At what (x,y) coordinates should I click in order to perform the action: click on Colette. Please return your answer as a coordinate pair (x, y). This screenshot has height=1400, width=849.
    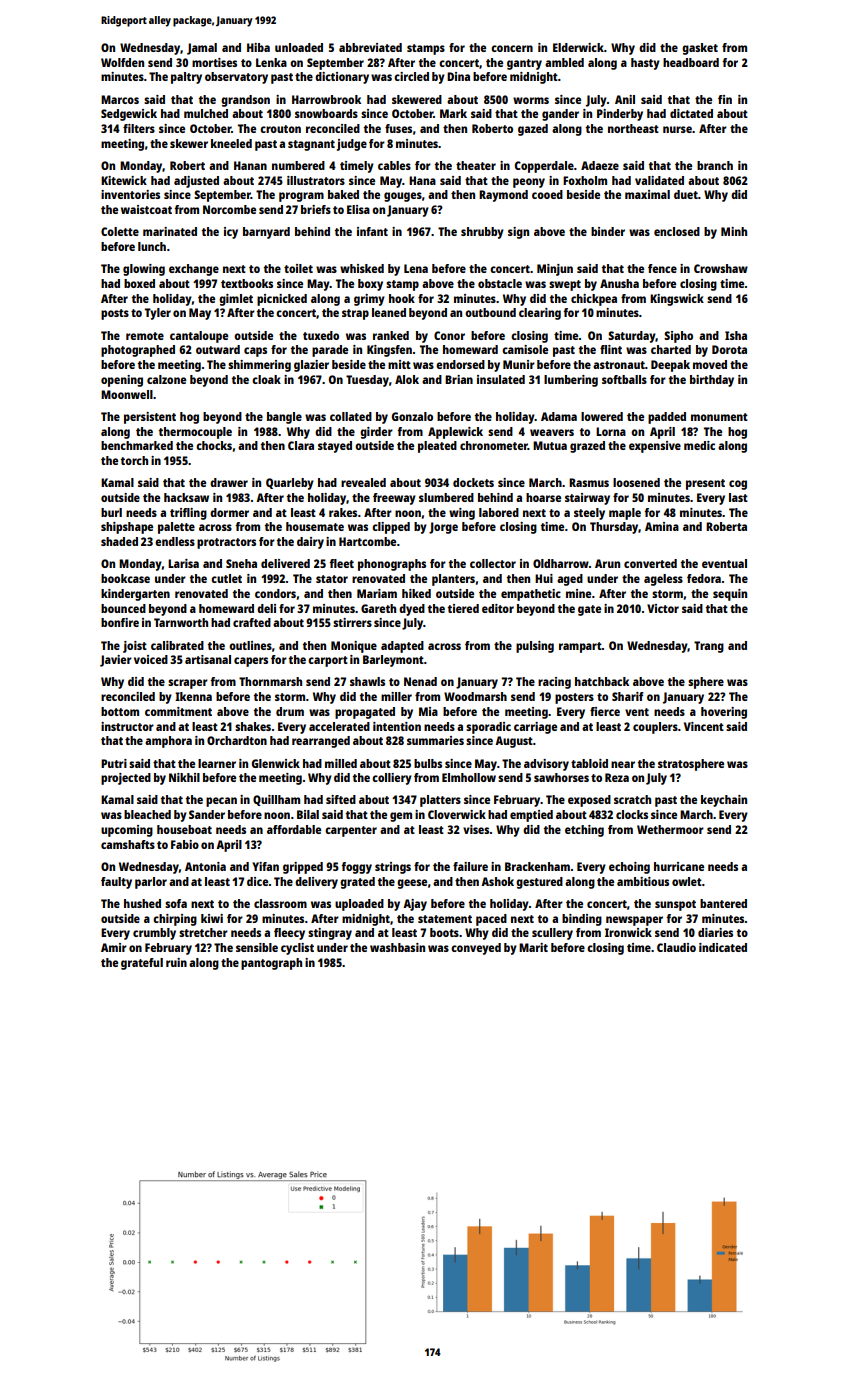
    Looking at the image, I should click on (120, 231).
